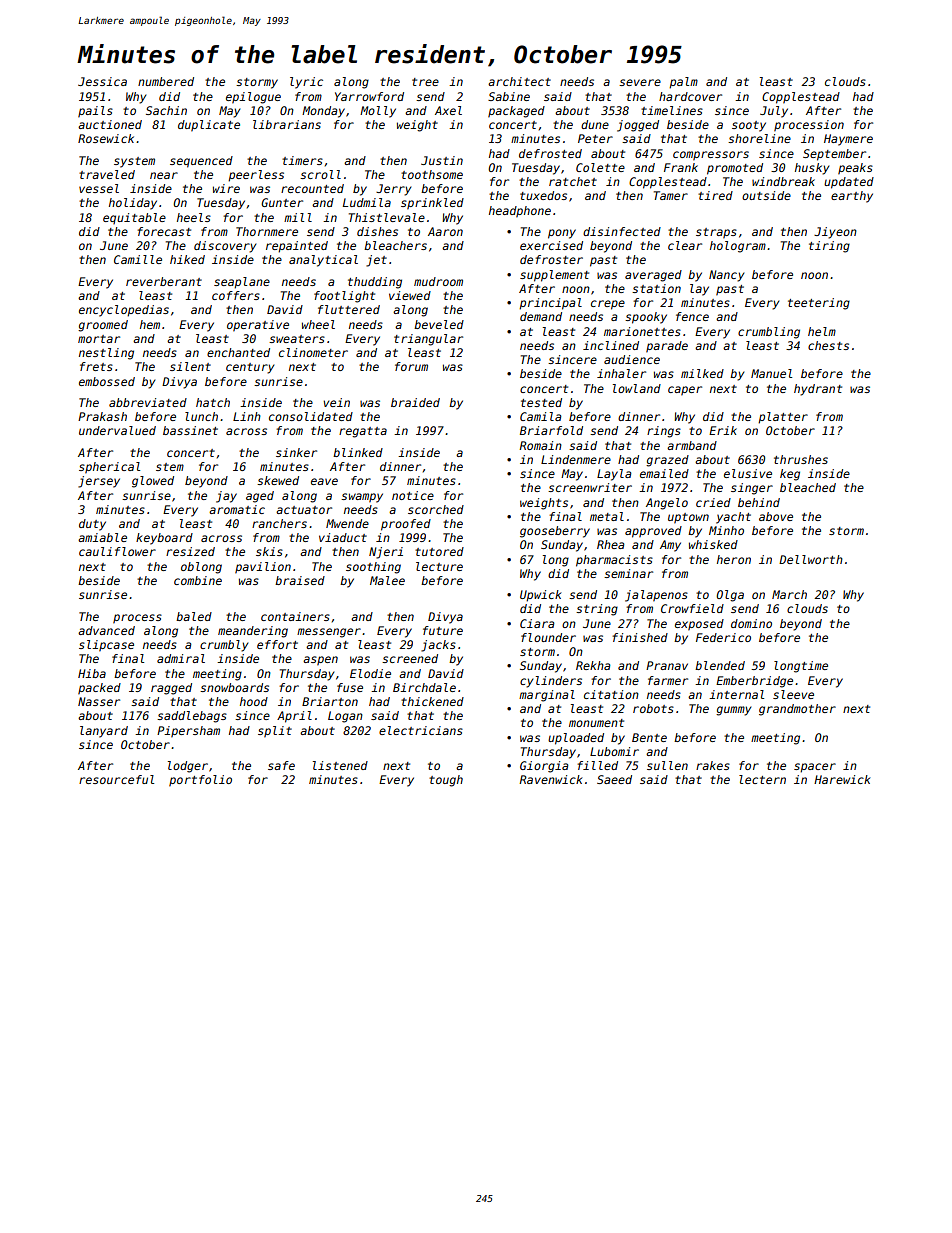 This screenshot has width=952, height=1233. Describe the element at coordinates (519, 81) in the screenshot. I see `architect` at that location.
